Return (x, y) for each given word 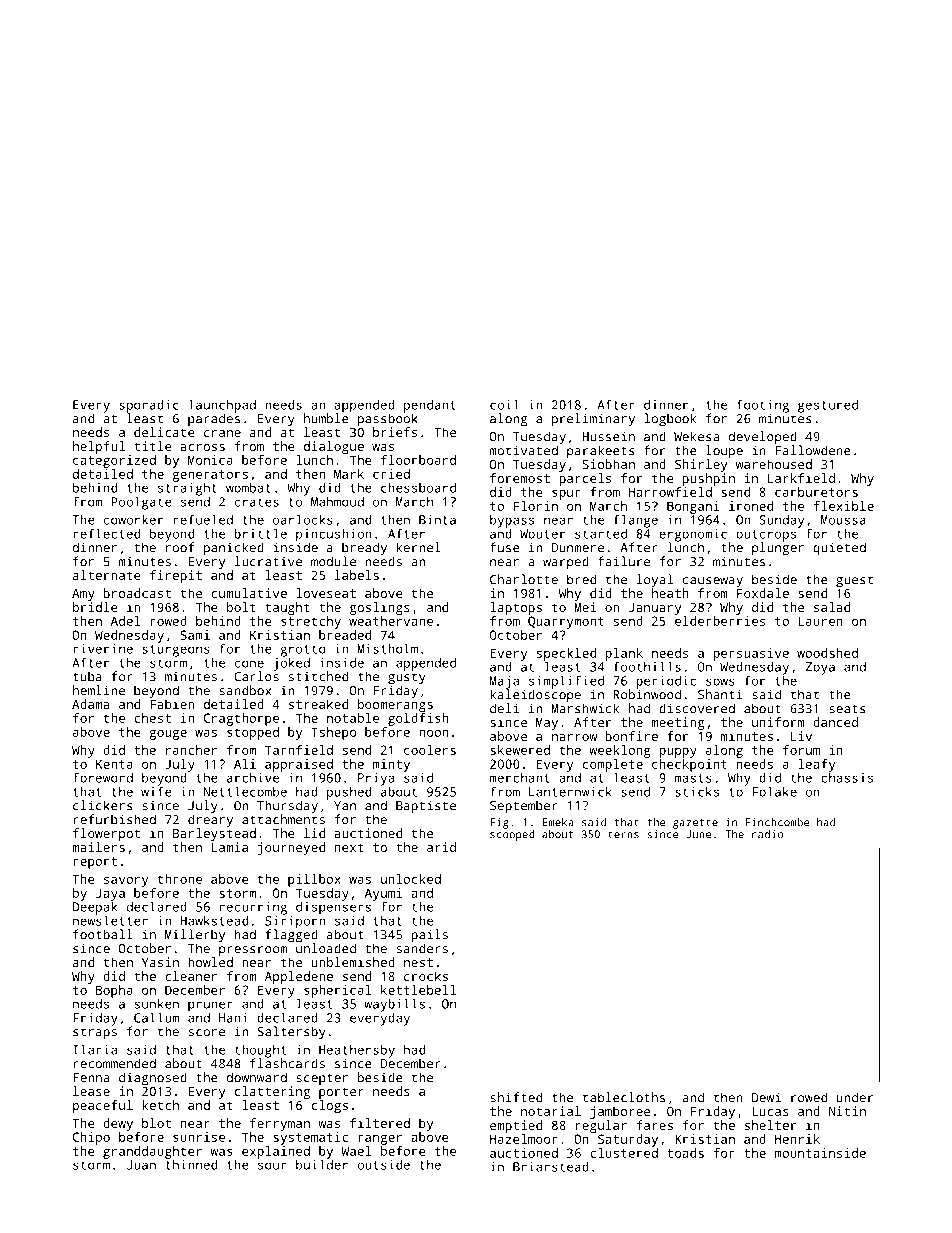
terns (623, 835)
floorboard (418, 460)
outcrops (766, 536)
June (698, 834)
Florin (536, 506)
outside (384, 1165)
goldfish (418, 719)
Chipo (91, 1138)
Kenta (114, 764)
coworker (133, 520)
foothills (647, 666)
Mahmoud (337, 501)
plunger (778, 549)
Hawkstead (214, 921)
